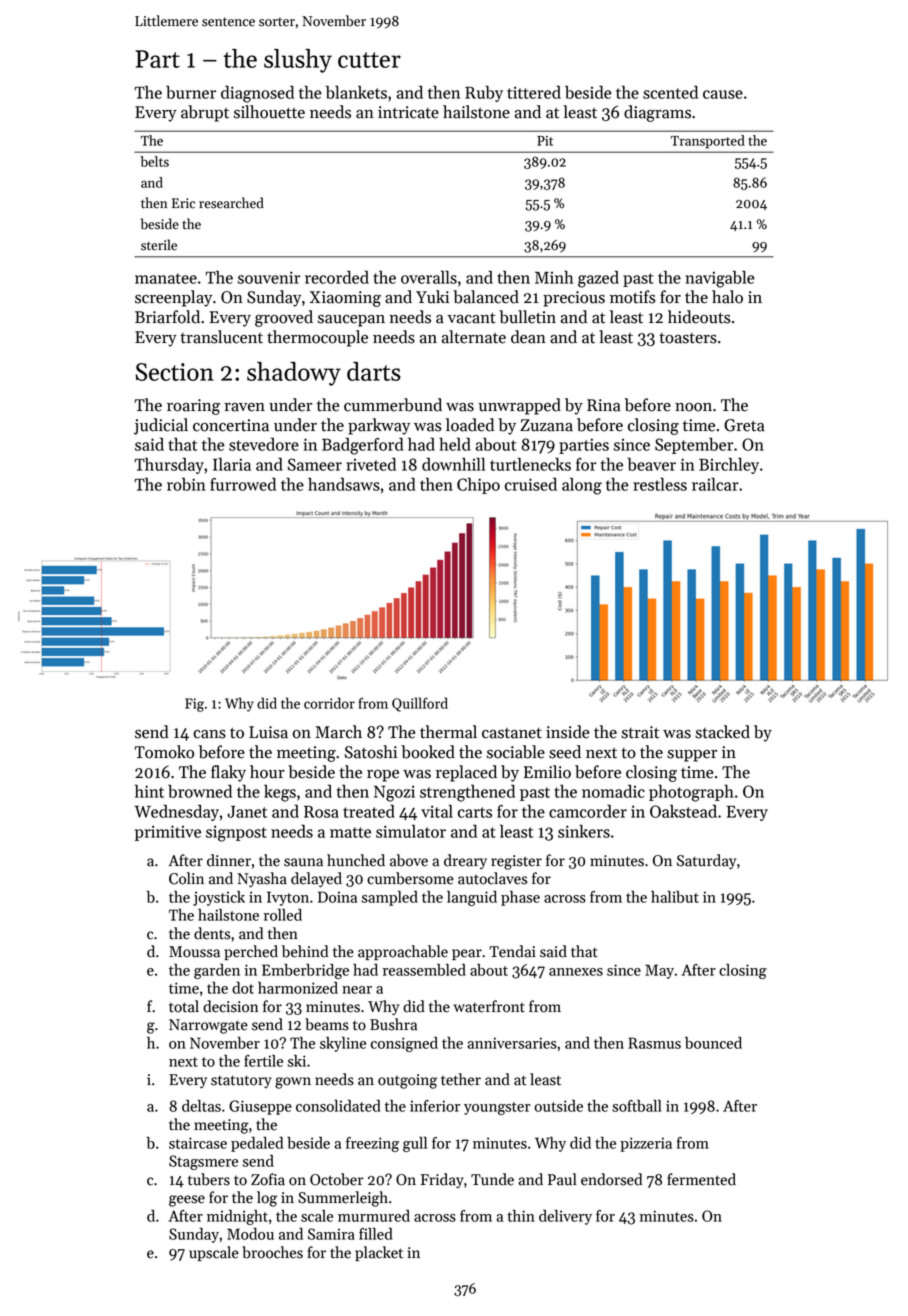 The height and width of the screenshot is (1316, 908). I want to click on pizzeria, so click(646, 1144).
